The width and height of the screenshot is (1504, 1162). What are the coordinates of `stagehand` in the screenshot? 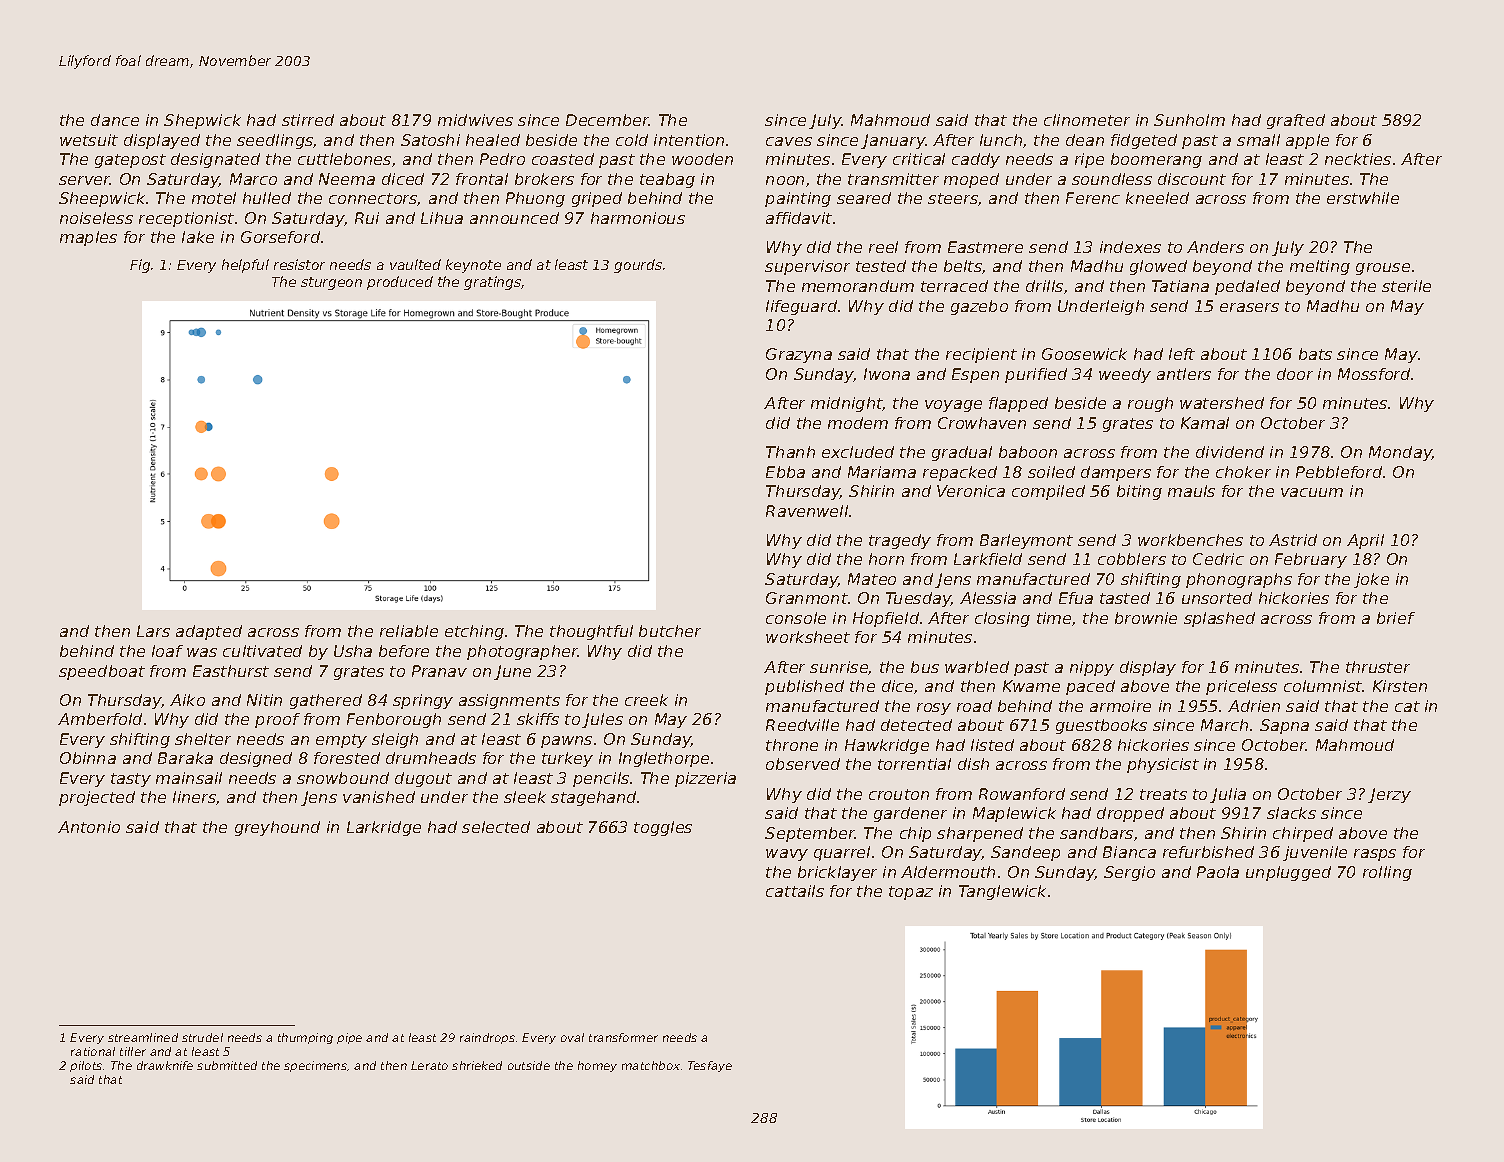 It's located at (593, 798).
